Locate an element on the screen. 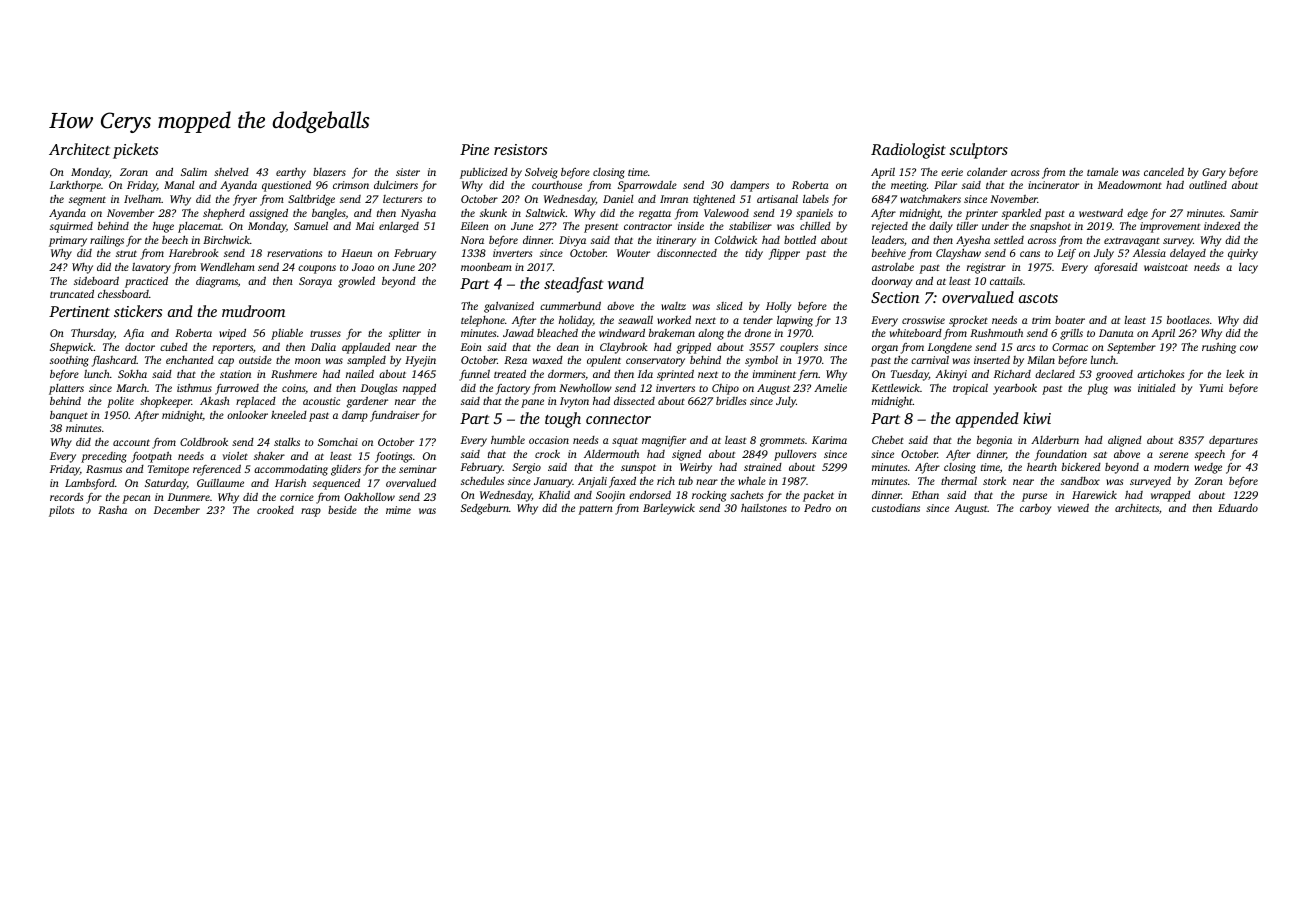  nailed is located at coordinates (360, 373).
